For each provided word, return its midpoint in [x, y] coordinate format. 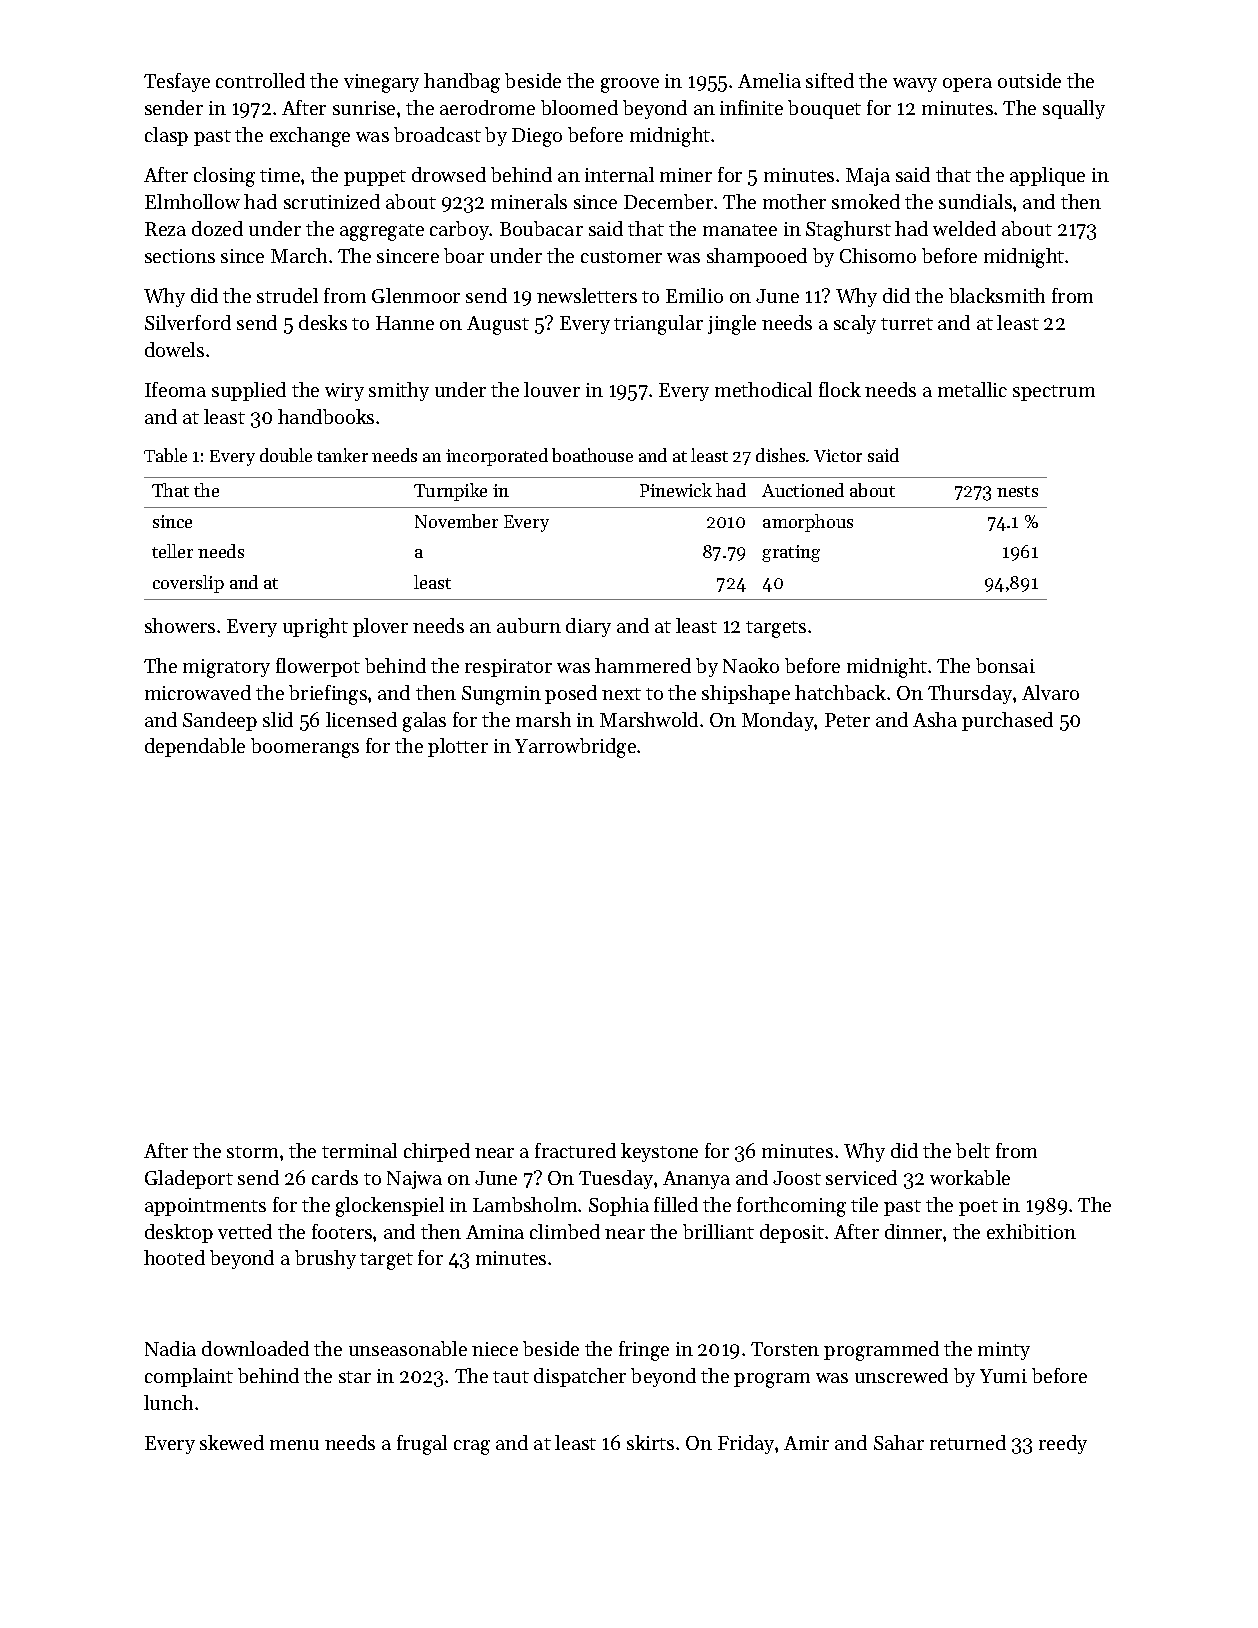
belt [973, 1150]
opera [967, 85]
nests [1017, 491]
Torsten [785, 1349]
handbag [462, 83]
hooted [174, 1257]
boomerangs [305, 748]
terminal [359, 1150]
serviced [861, 1177]
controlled [260, 80]
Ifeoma [175, 389]
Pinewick [676, 490]
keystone [659, 1152]
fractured [575, 1150]
